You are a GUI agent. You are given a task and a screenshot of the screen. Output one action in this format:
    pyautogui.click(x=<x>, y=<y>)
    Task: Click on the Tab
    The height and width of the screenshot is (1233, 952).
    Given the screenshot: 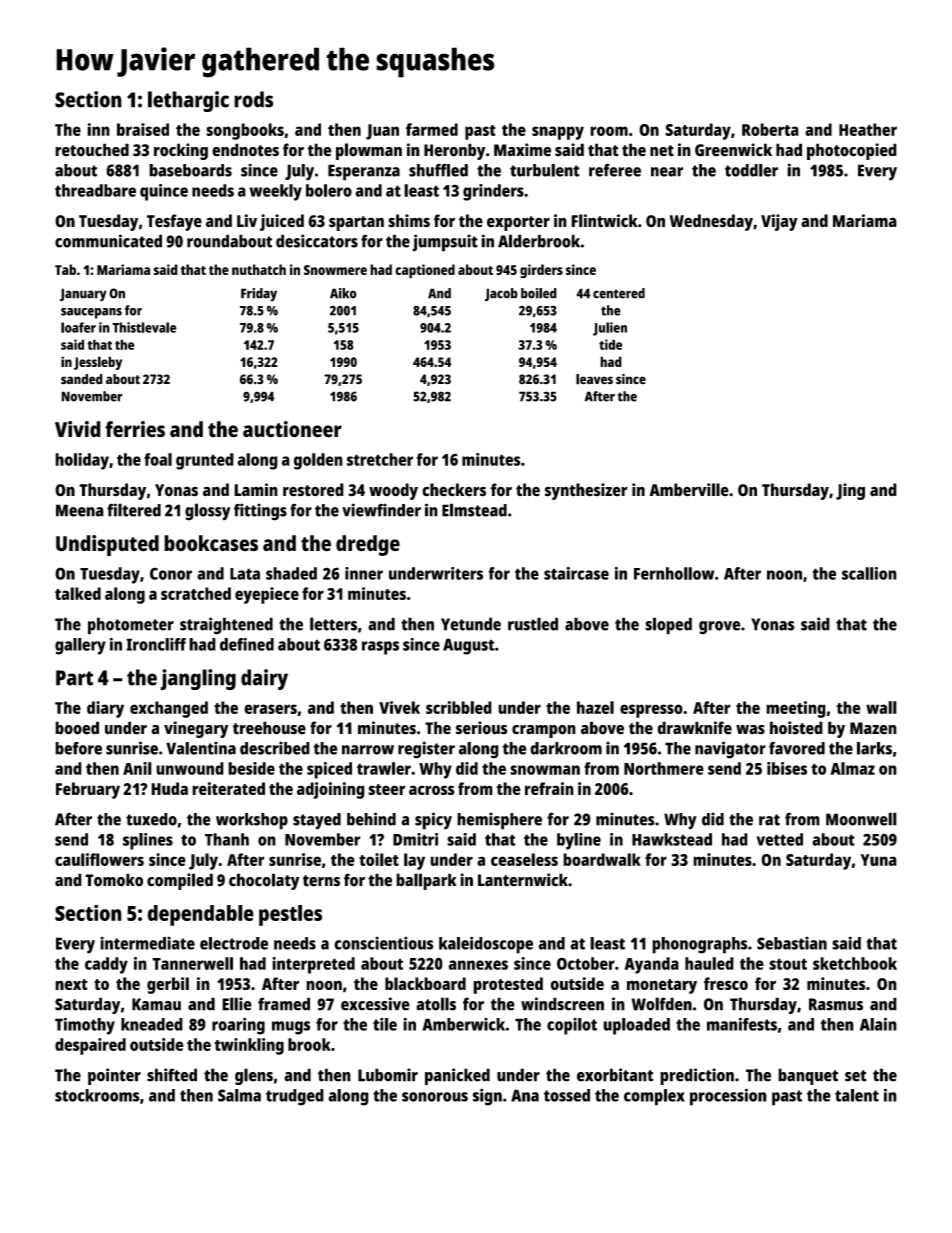 What is the action you would take?
    pyautogui.click(x=65, y=269)
